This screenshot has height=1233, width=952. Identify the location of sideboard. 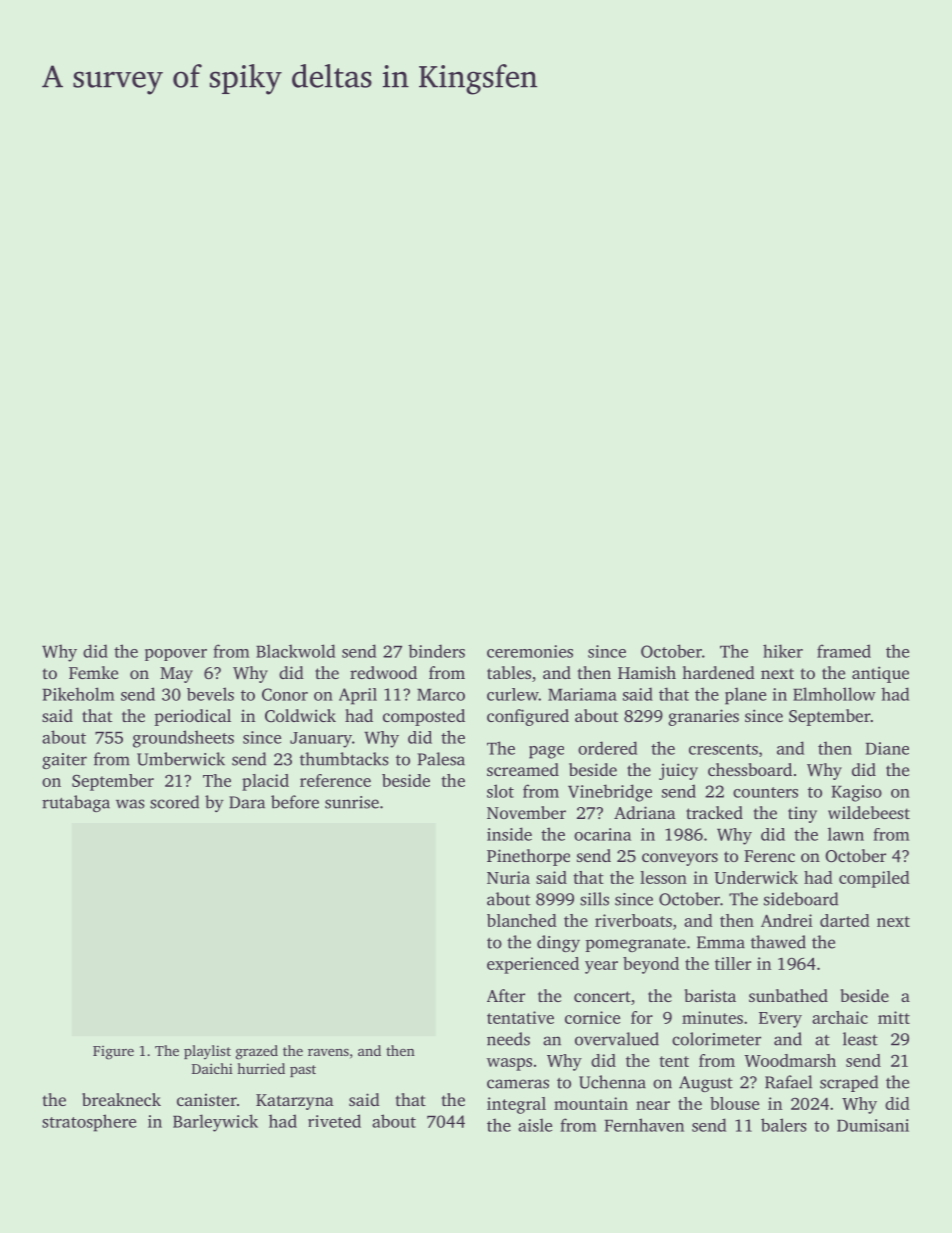
(801, 899).
